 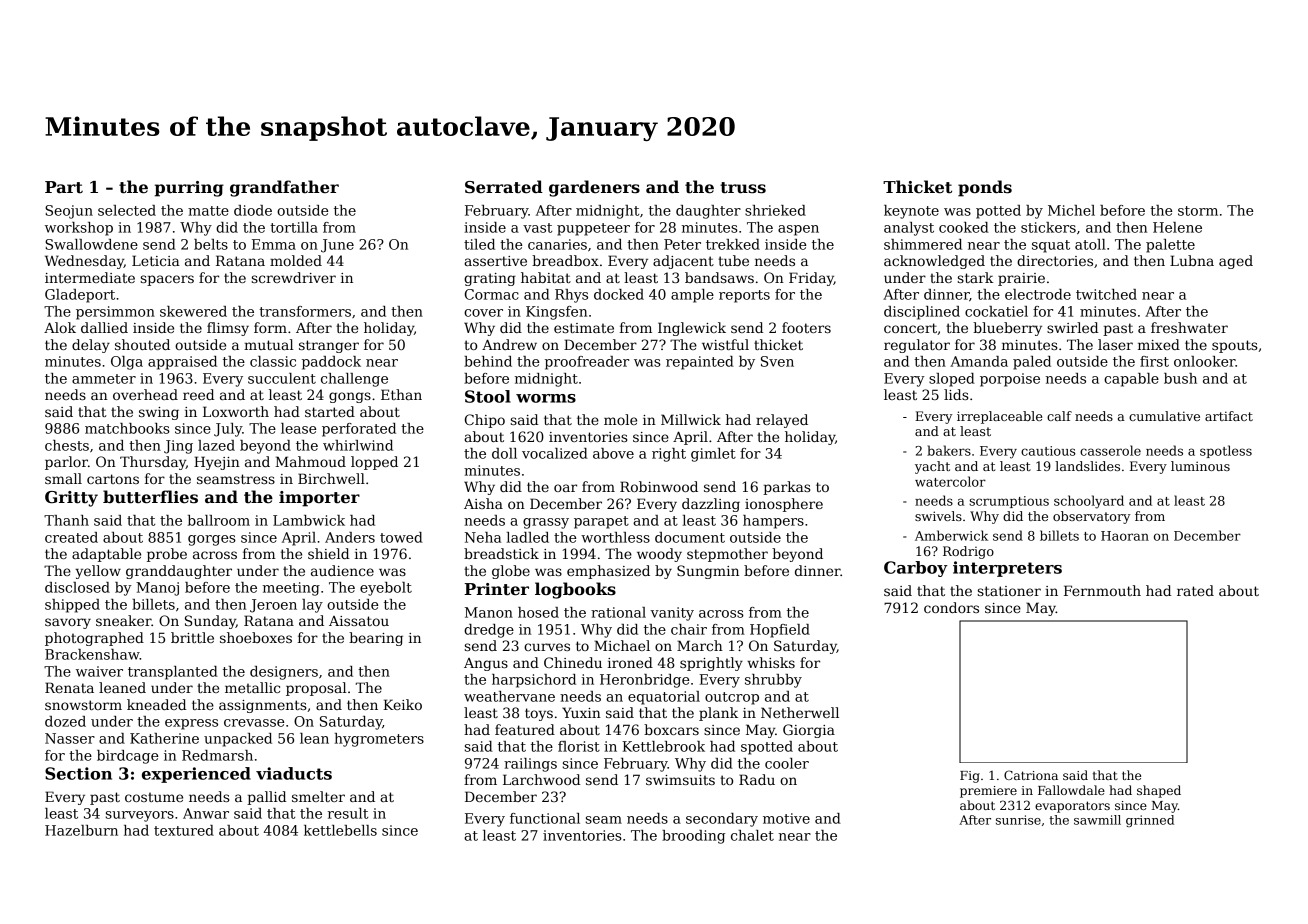 I want to click on Fernmouth, so click(x=1102, y=590).
